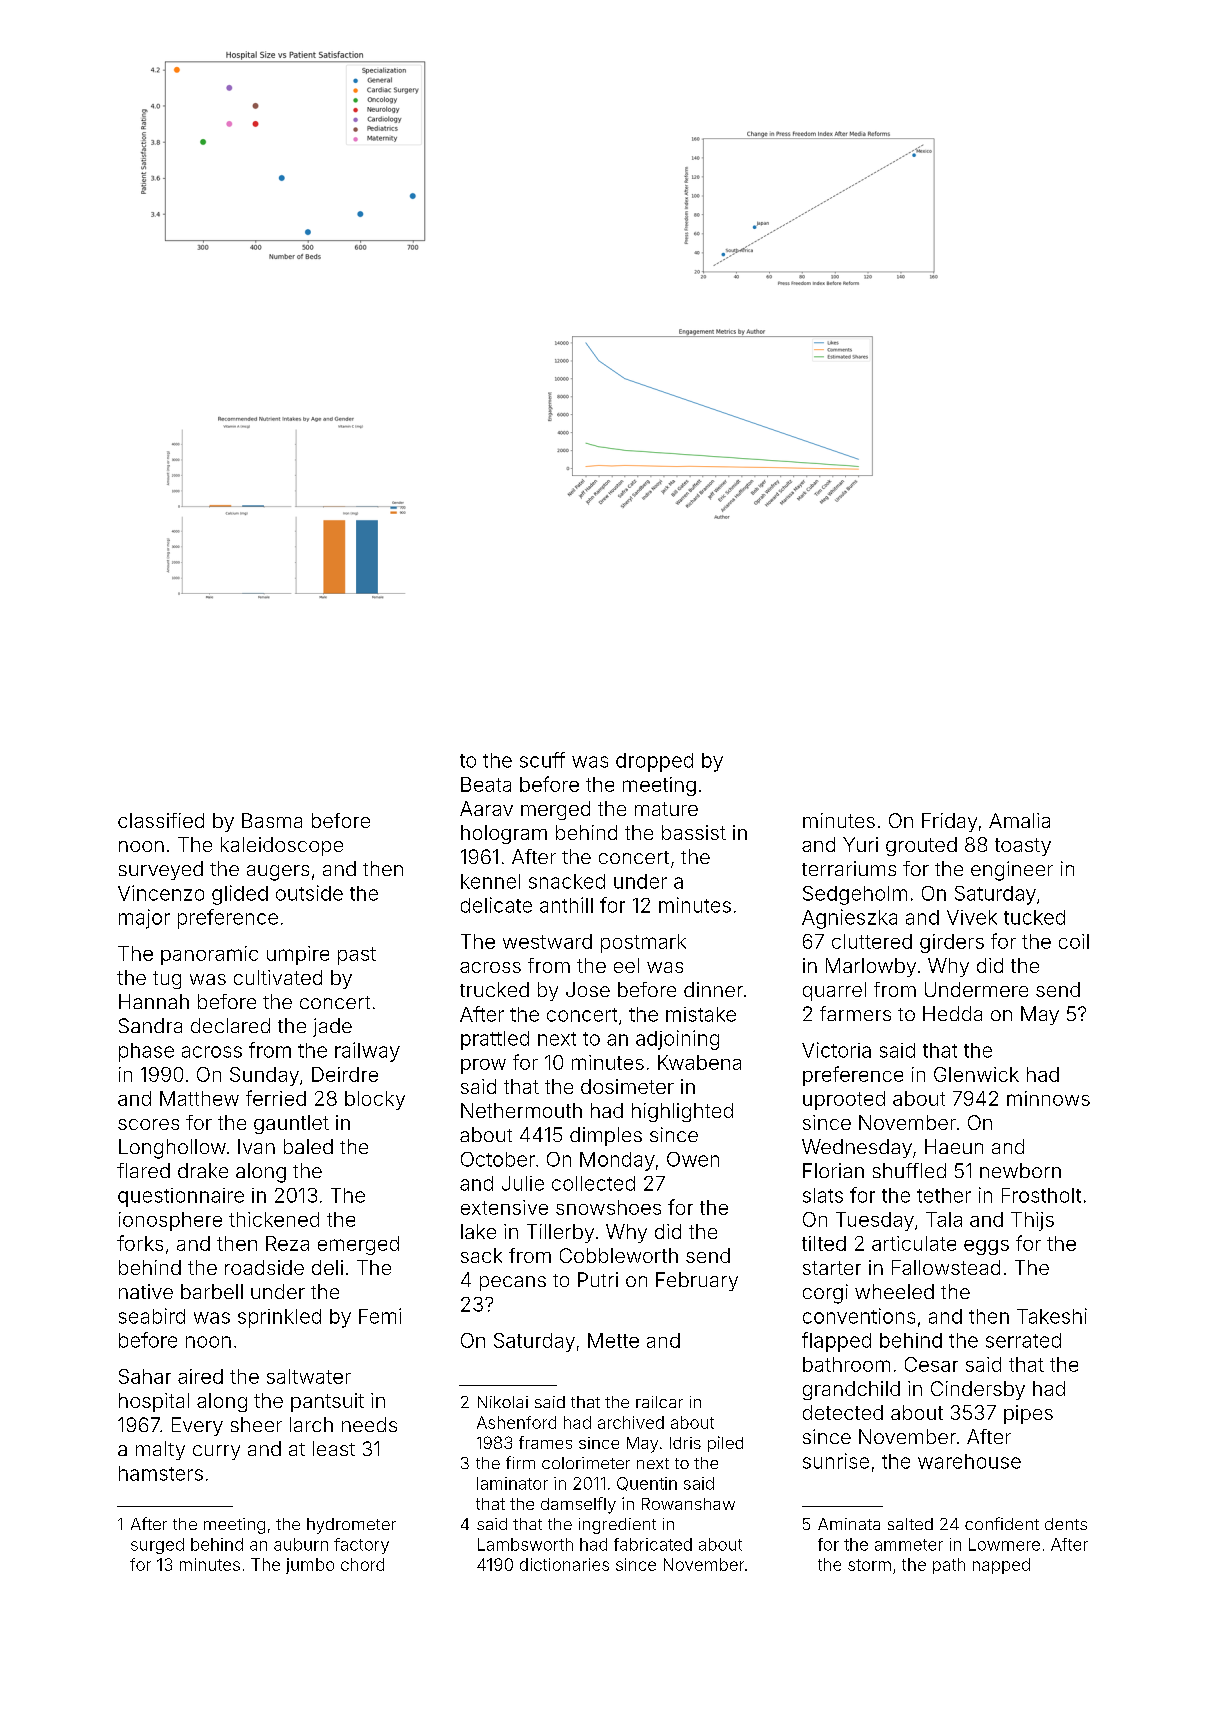 The image size is (1209, 1710). I want to click on saltwater, so click(309, 1376).
